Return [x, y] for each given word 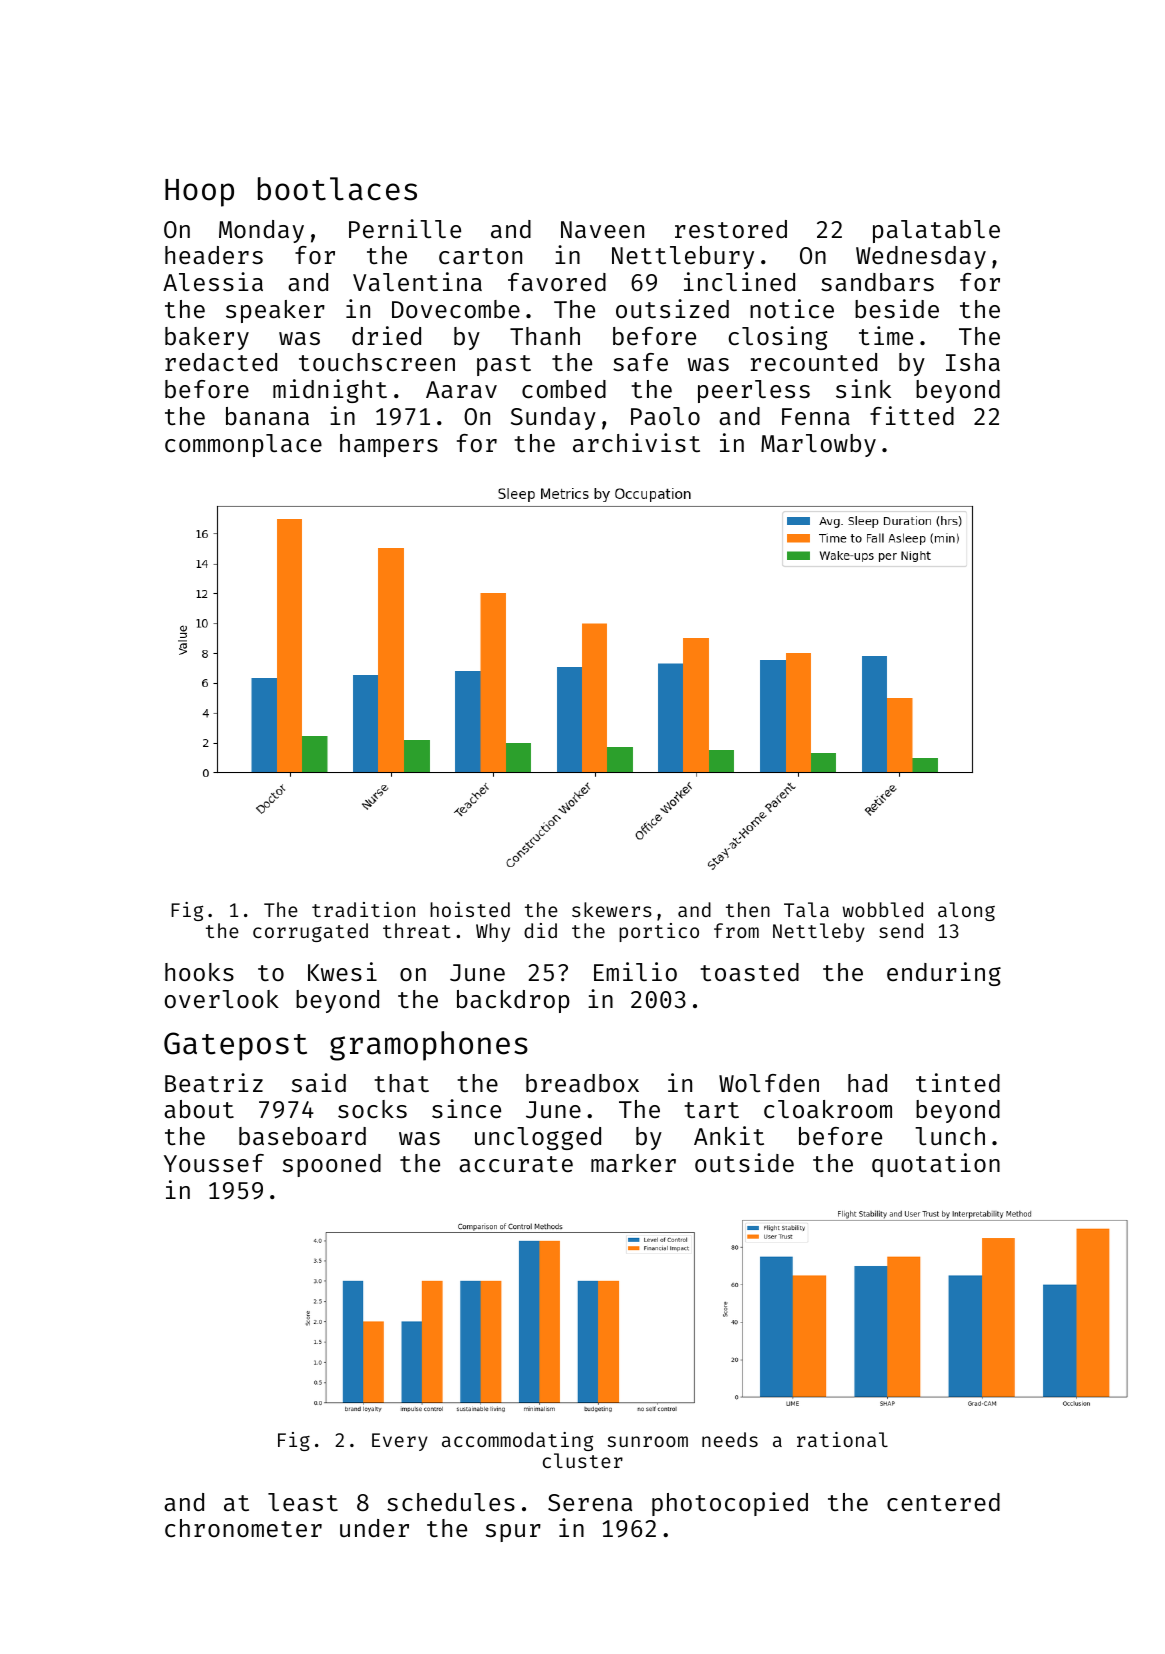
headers [214, 255]
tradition [363, 909]
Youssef [214, 1163]
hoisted [470, 909]
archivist [636, 442]
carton [480, 256]
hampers [389, 445]
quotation [936, 1165]
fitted [912, 415]
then [748, 909]
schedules [451, 1502]
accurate [516, 1164]
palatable [936, 231]
